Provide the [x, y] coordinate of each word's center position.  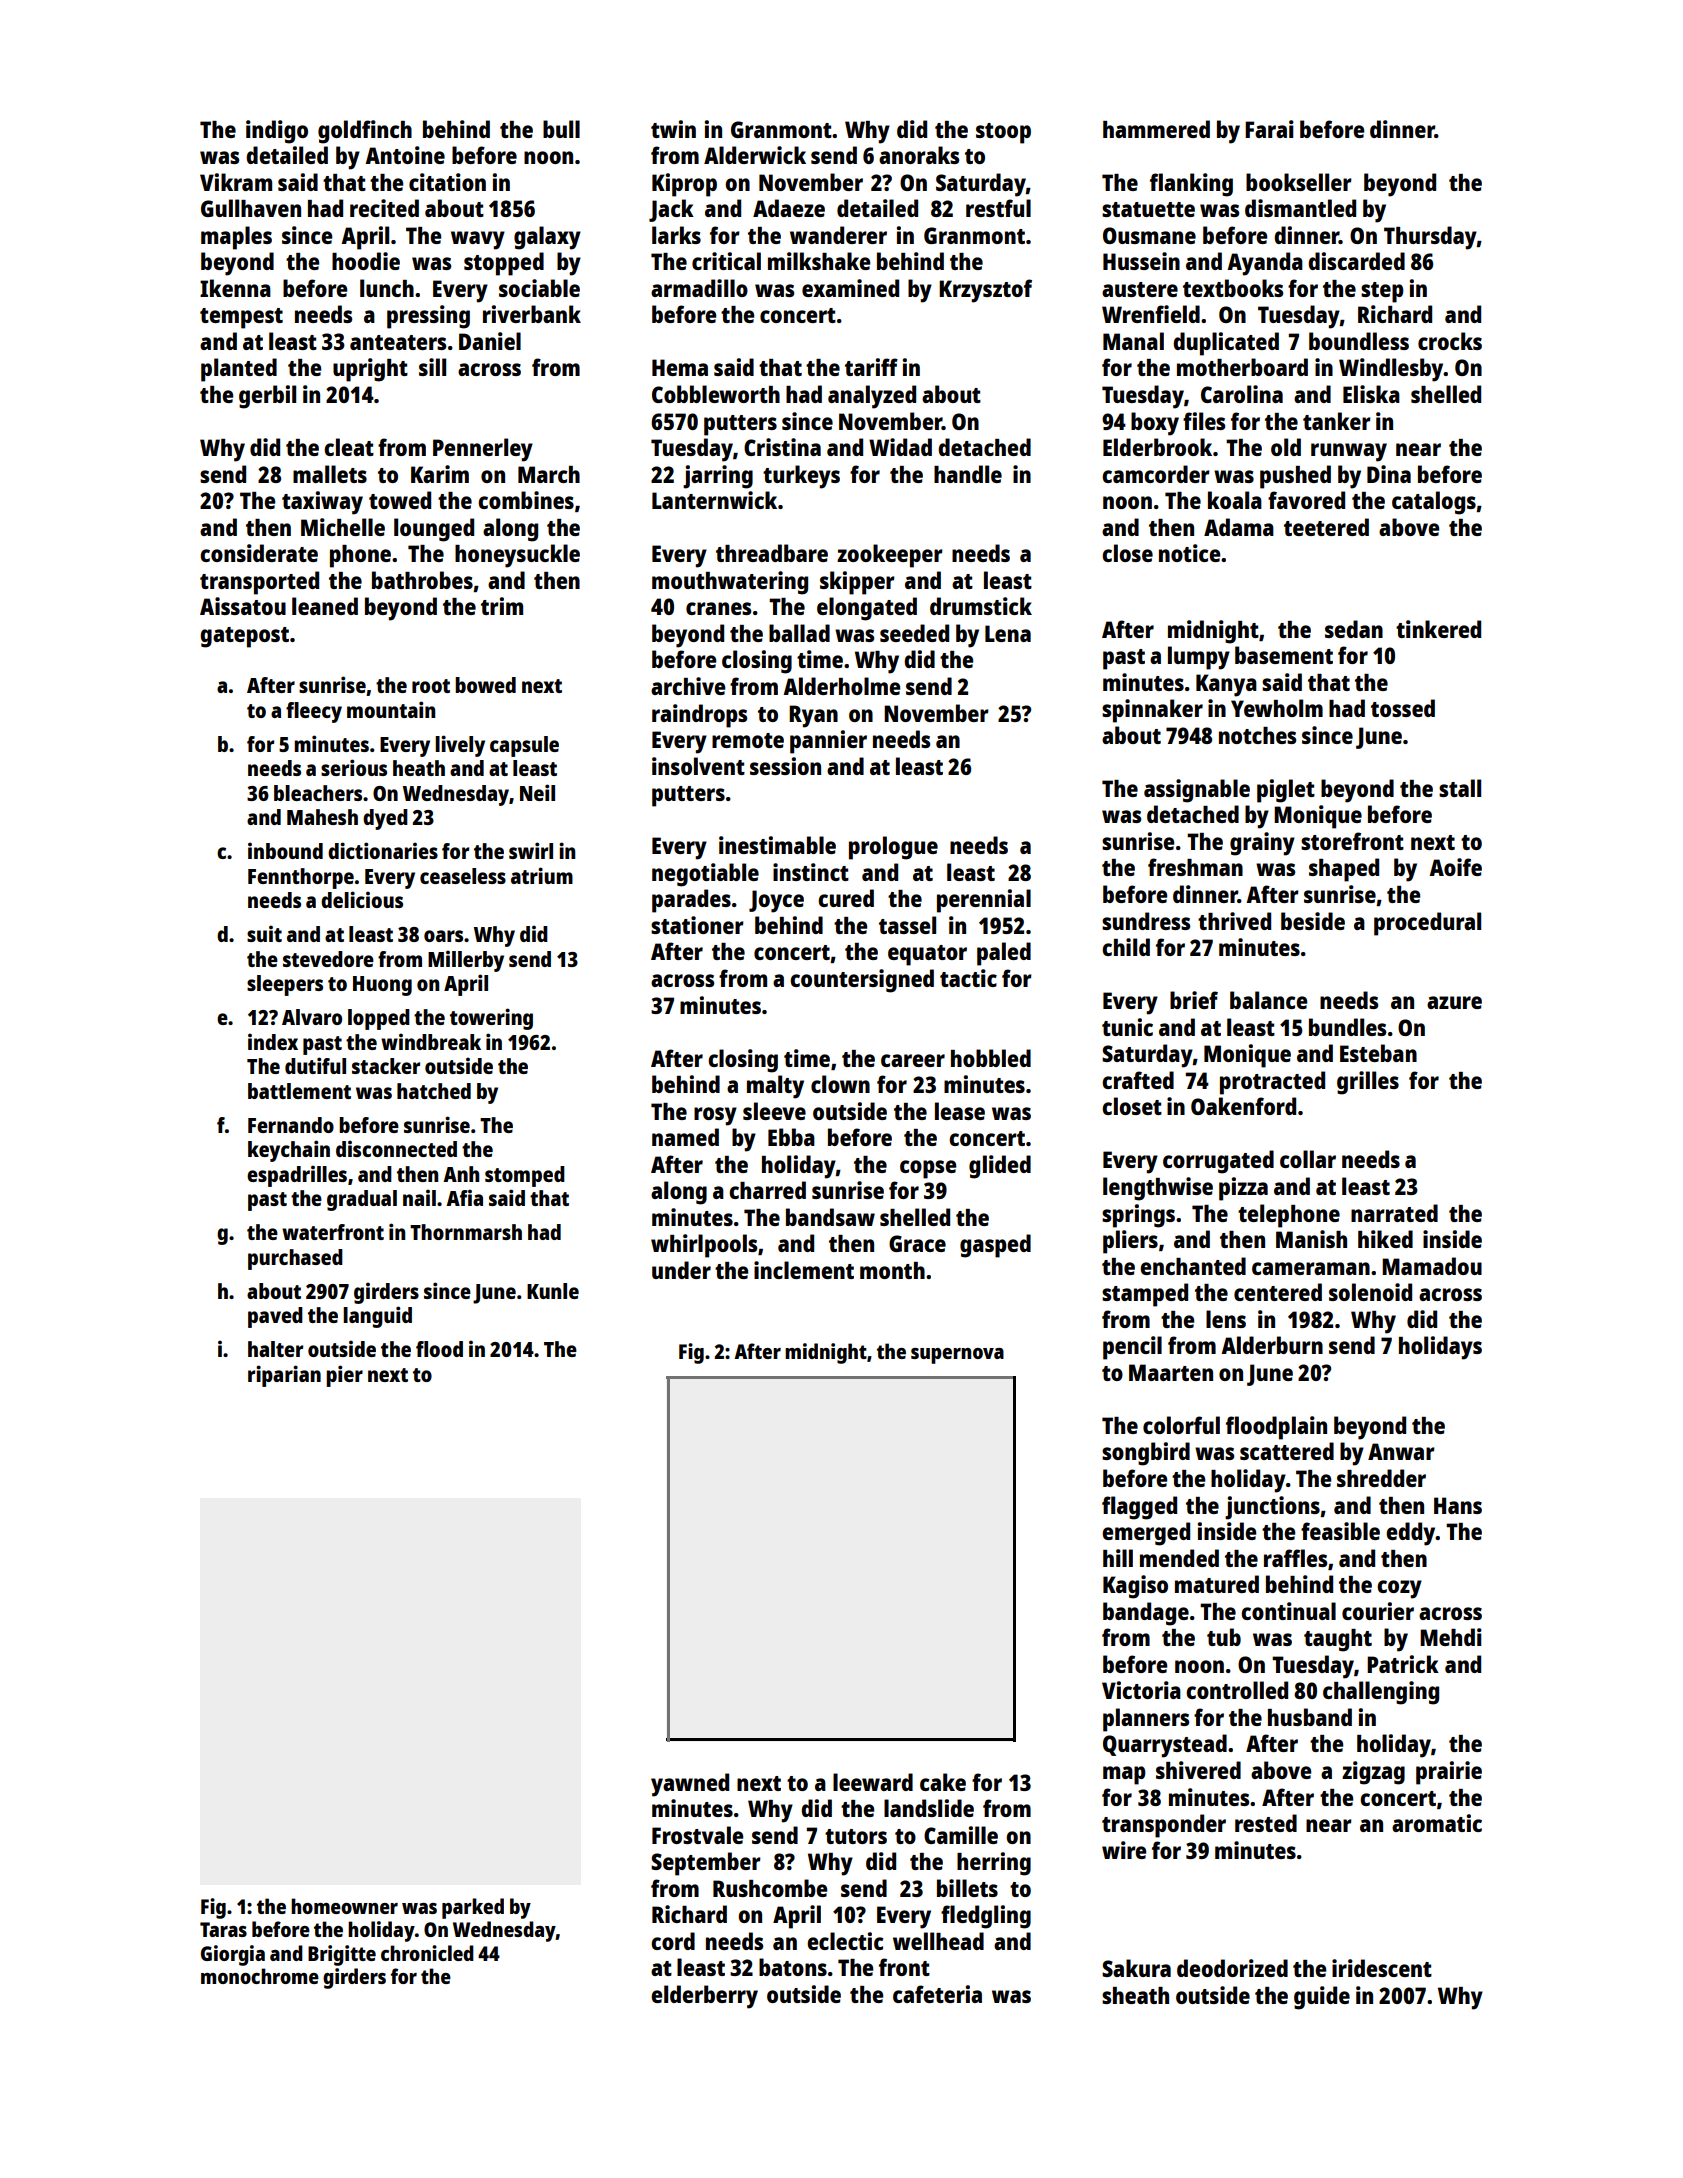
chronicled [427, 1953]
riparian [284, 1376]
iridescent [1382, 1968]
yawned [690, 1785]
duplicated [1226, 344]
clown [840, 1084]
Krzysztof [985, 291]
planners [1146, 1720]
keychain [289, 1151]
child [1126, 947]
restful [998, 208]
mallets [330, 474]
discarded [1356, 261]
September [706, 1864]
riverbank [532, 314]
